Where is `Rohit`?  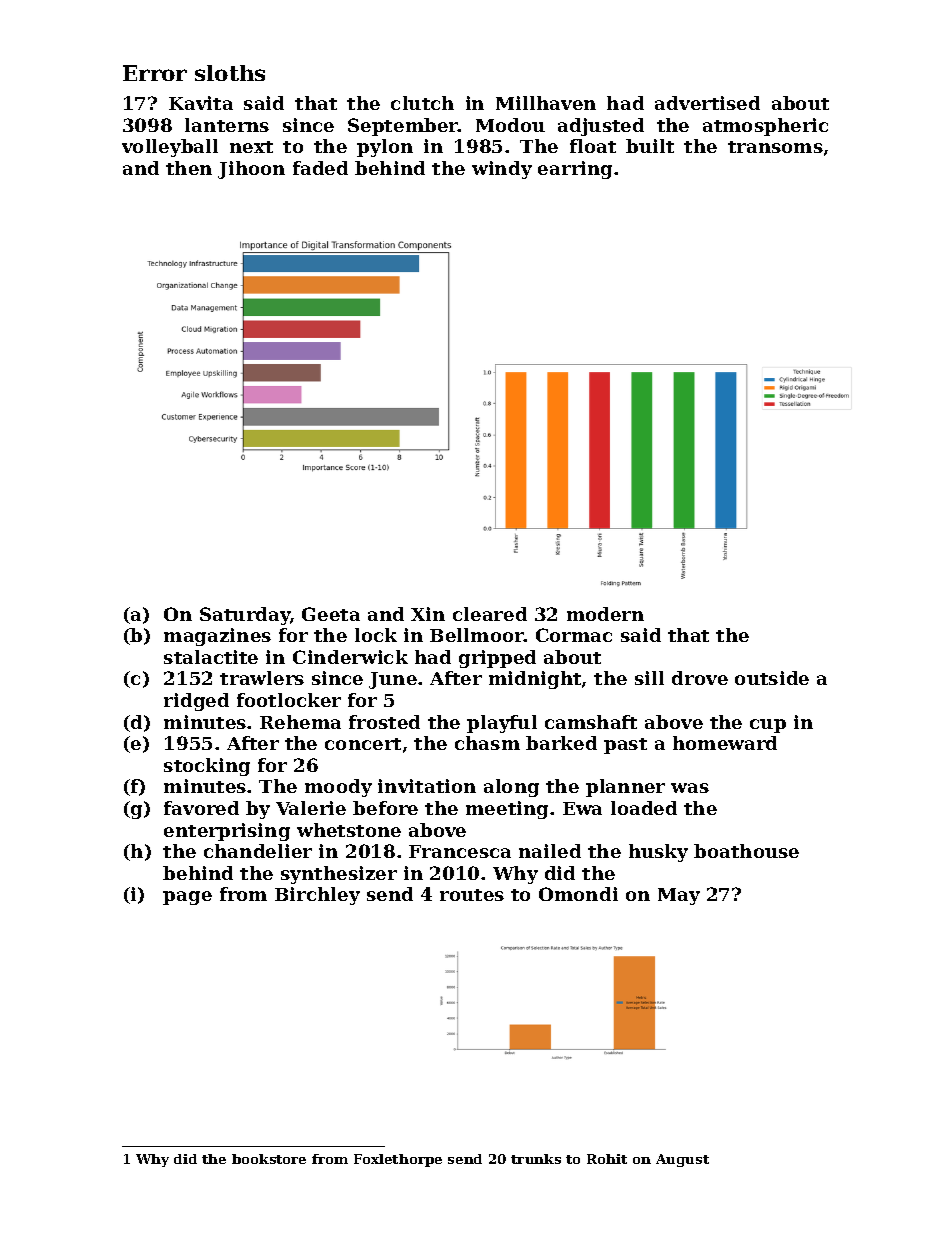 Rohit is located at coordinates (607, 1159).
